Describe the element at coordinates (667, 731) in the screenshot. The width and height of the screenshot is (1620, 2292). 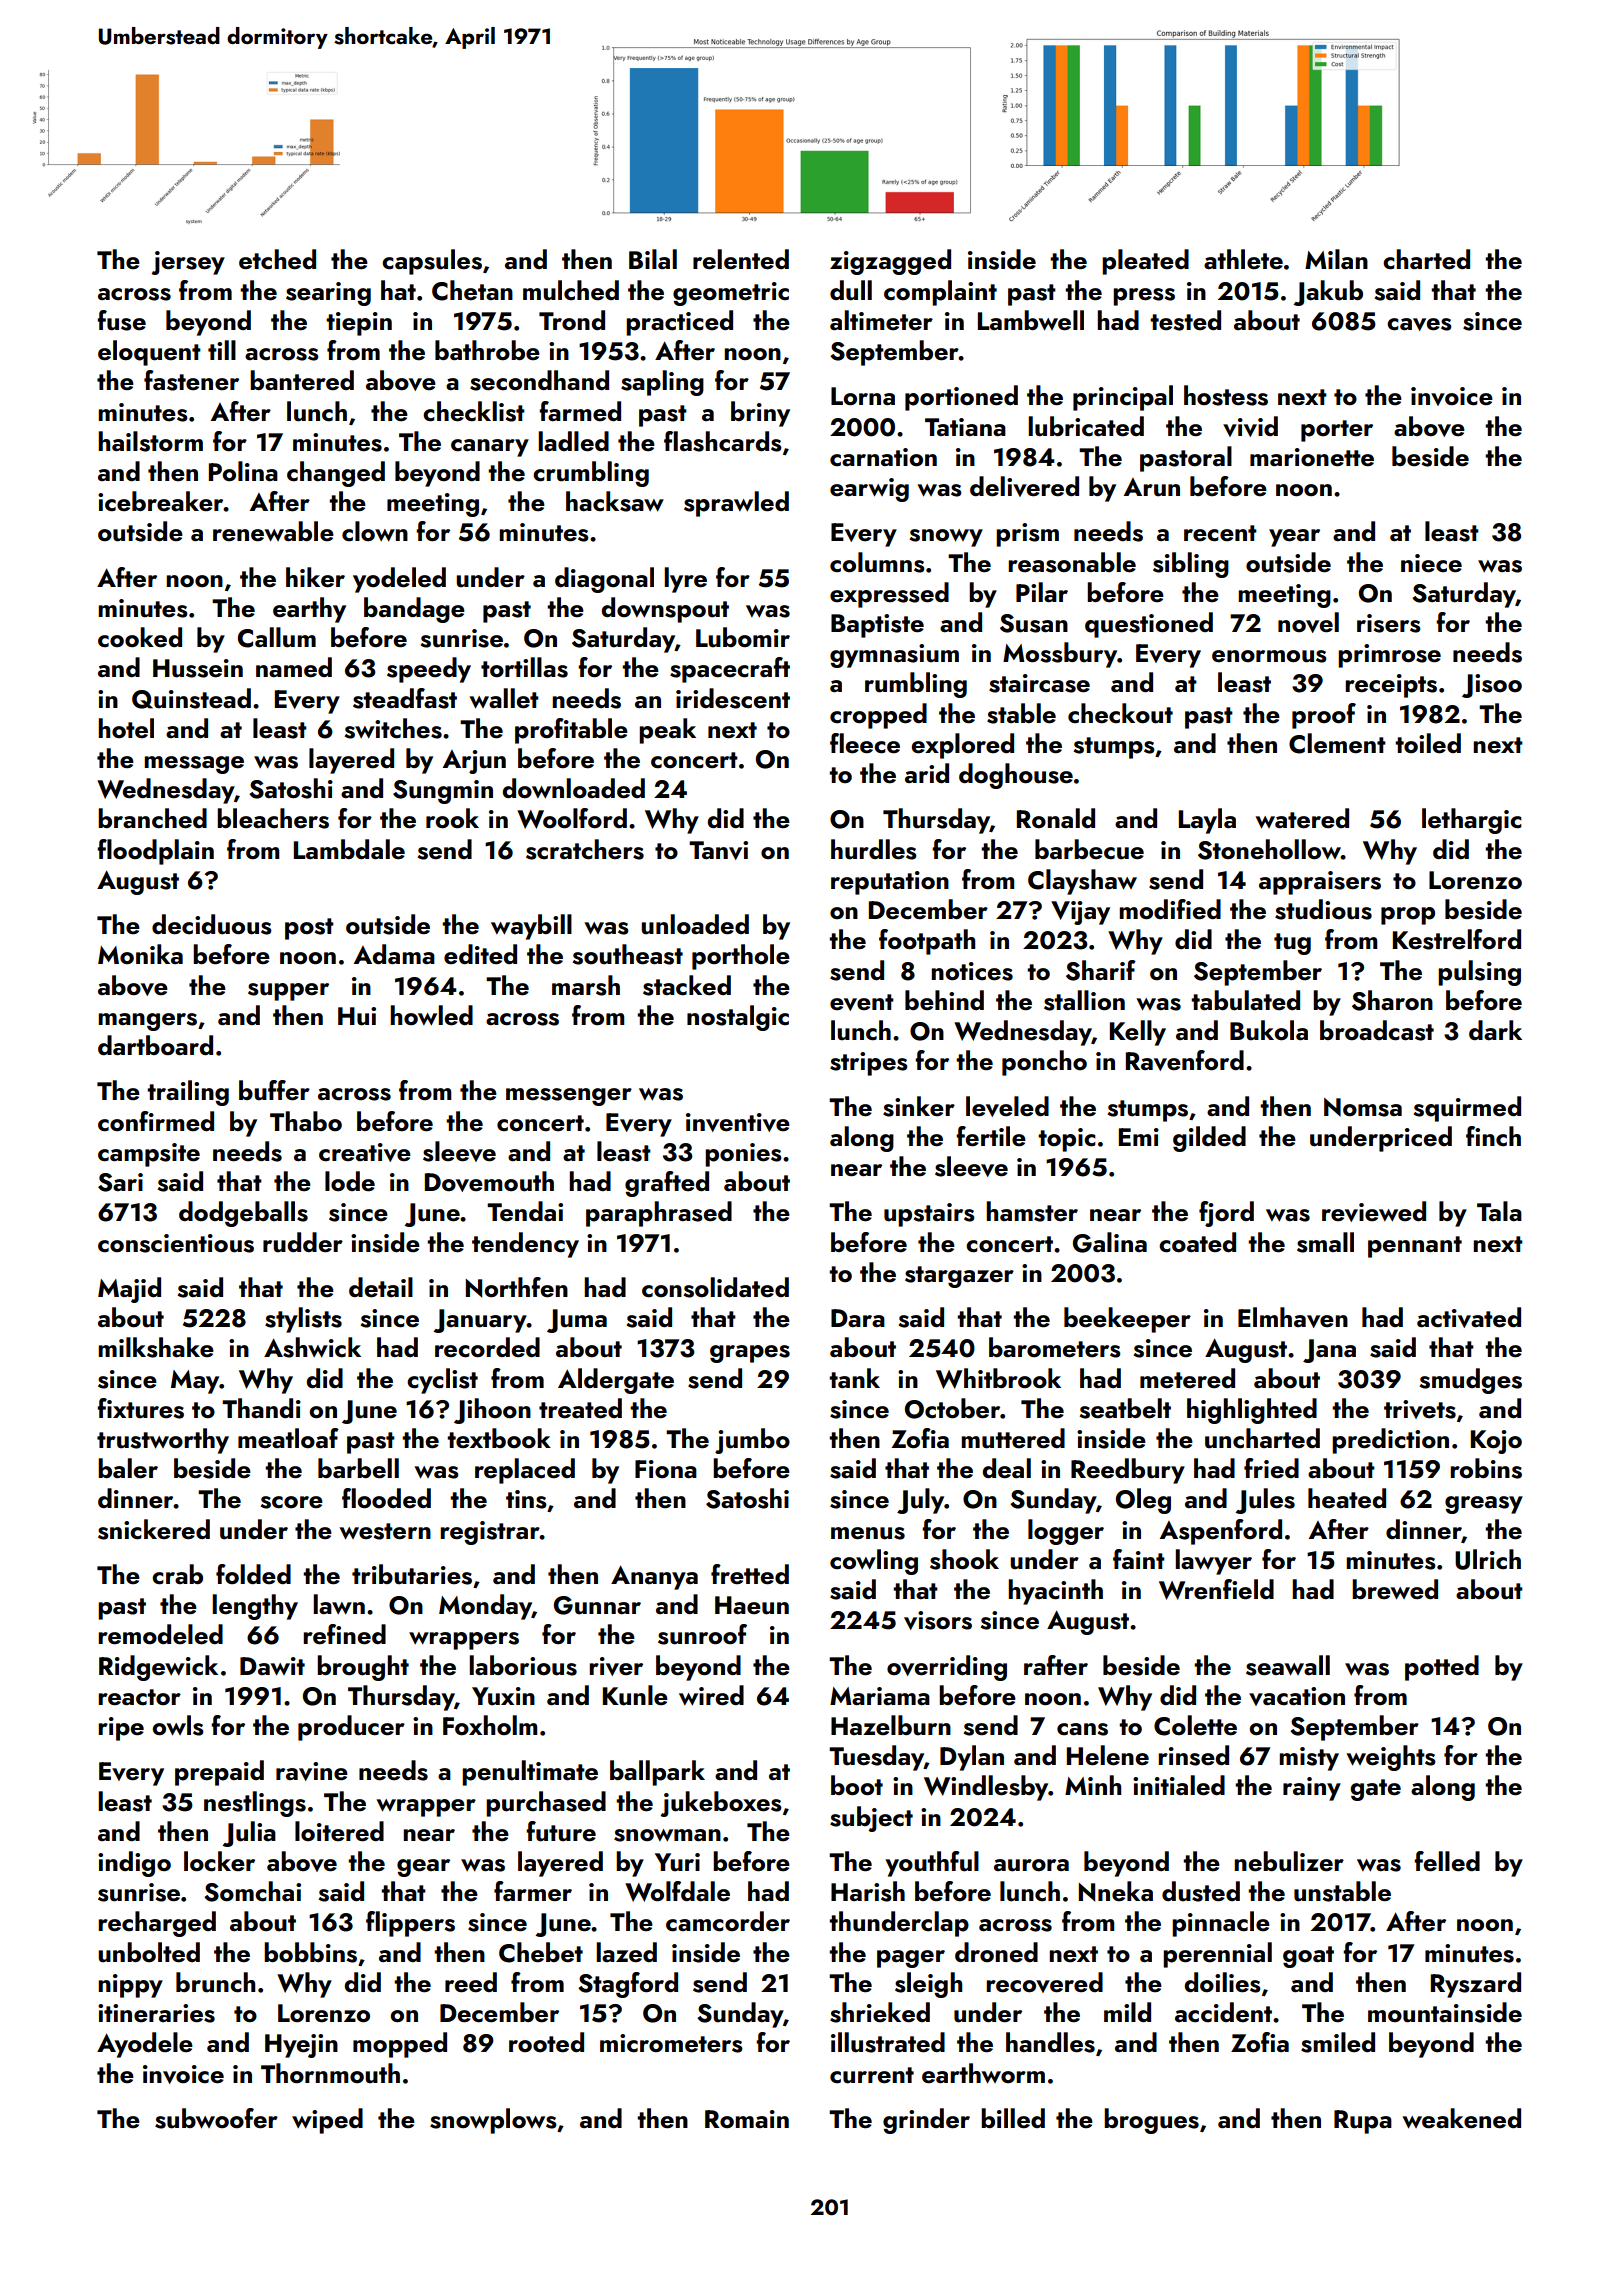
I see `peak` at that location.
